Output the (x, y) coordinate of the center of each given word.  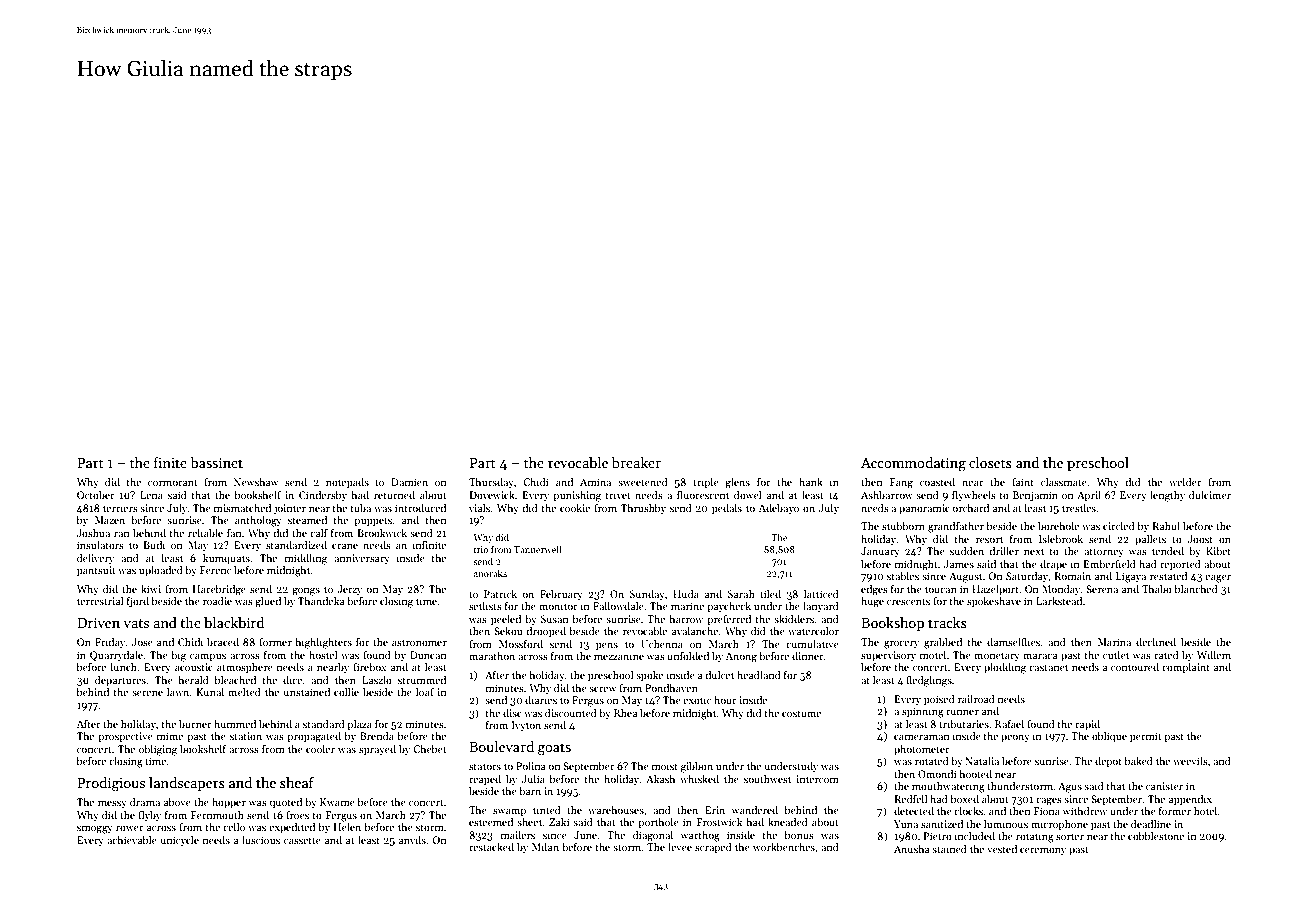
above (177, 802)
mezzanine (619, 656)
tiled (770, 594)
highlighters (324, 643)
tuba (361, 508)
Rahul (1166, 526)
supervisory (888, 656)
